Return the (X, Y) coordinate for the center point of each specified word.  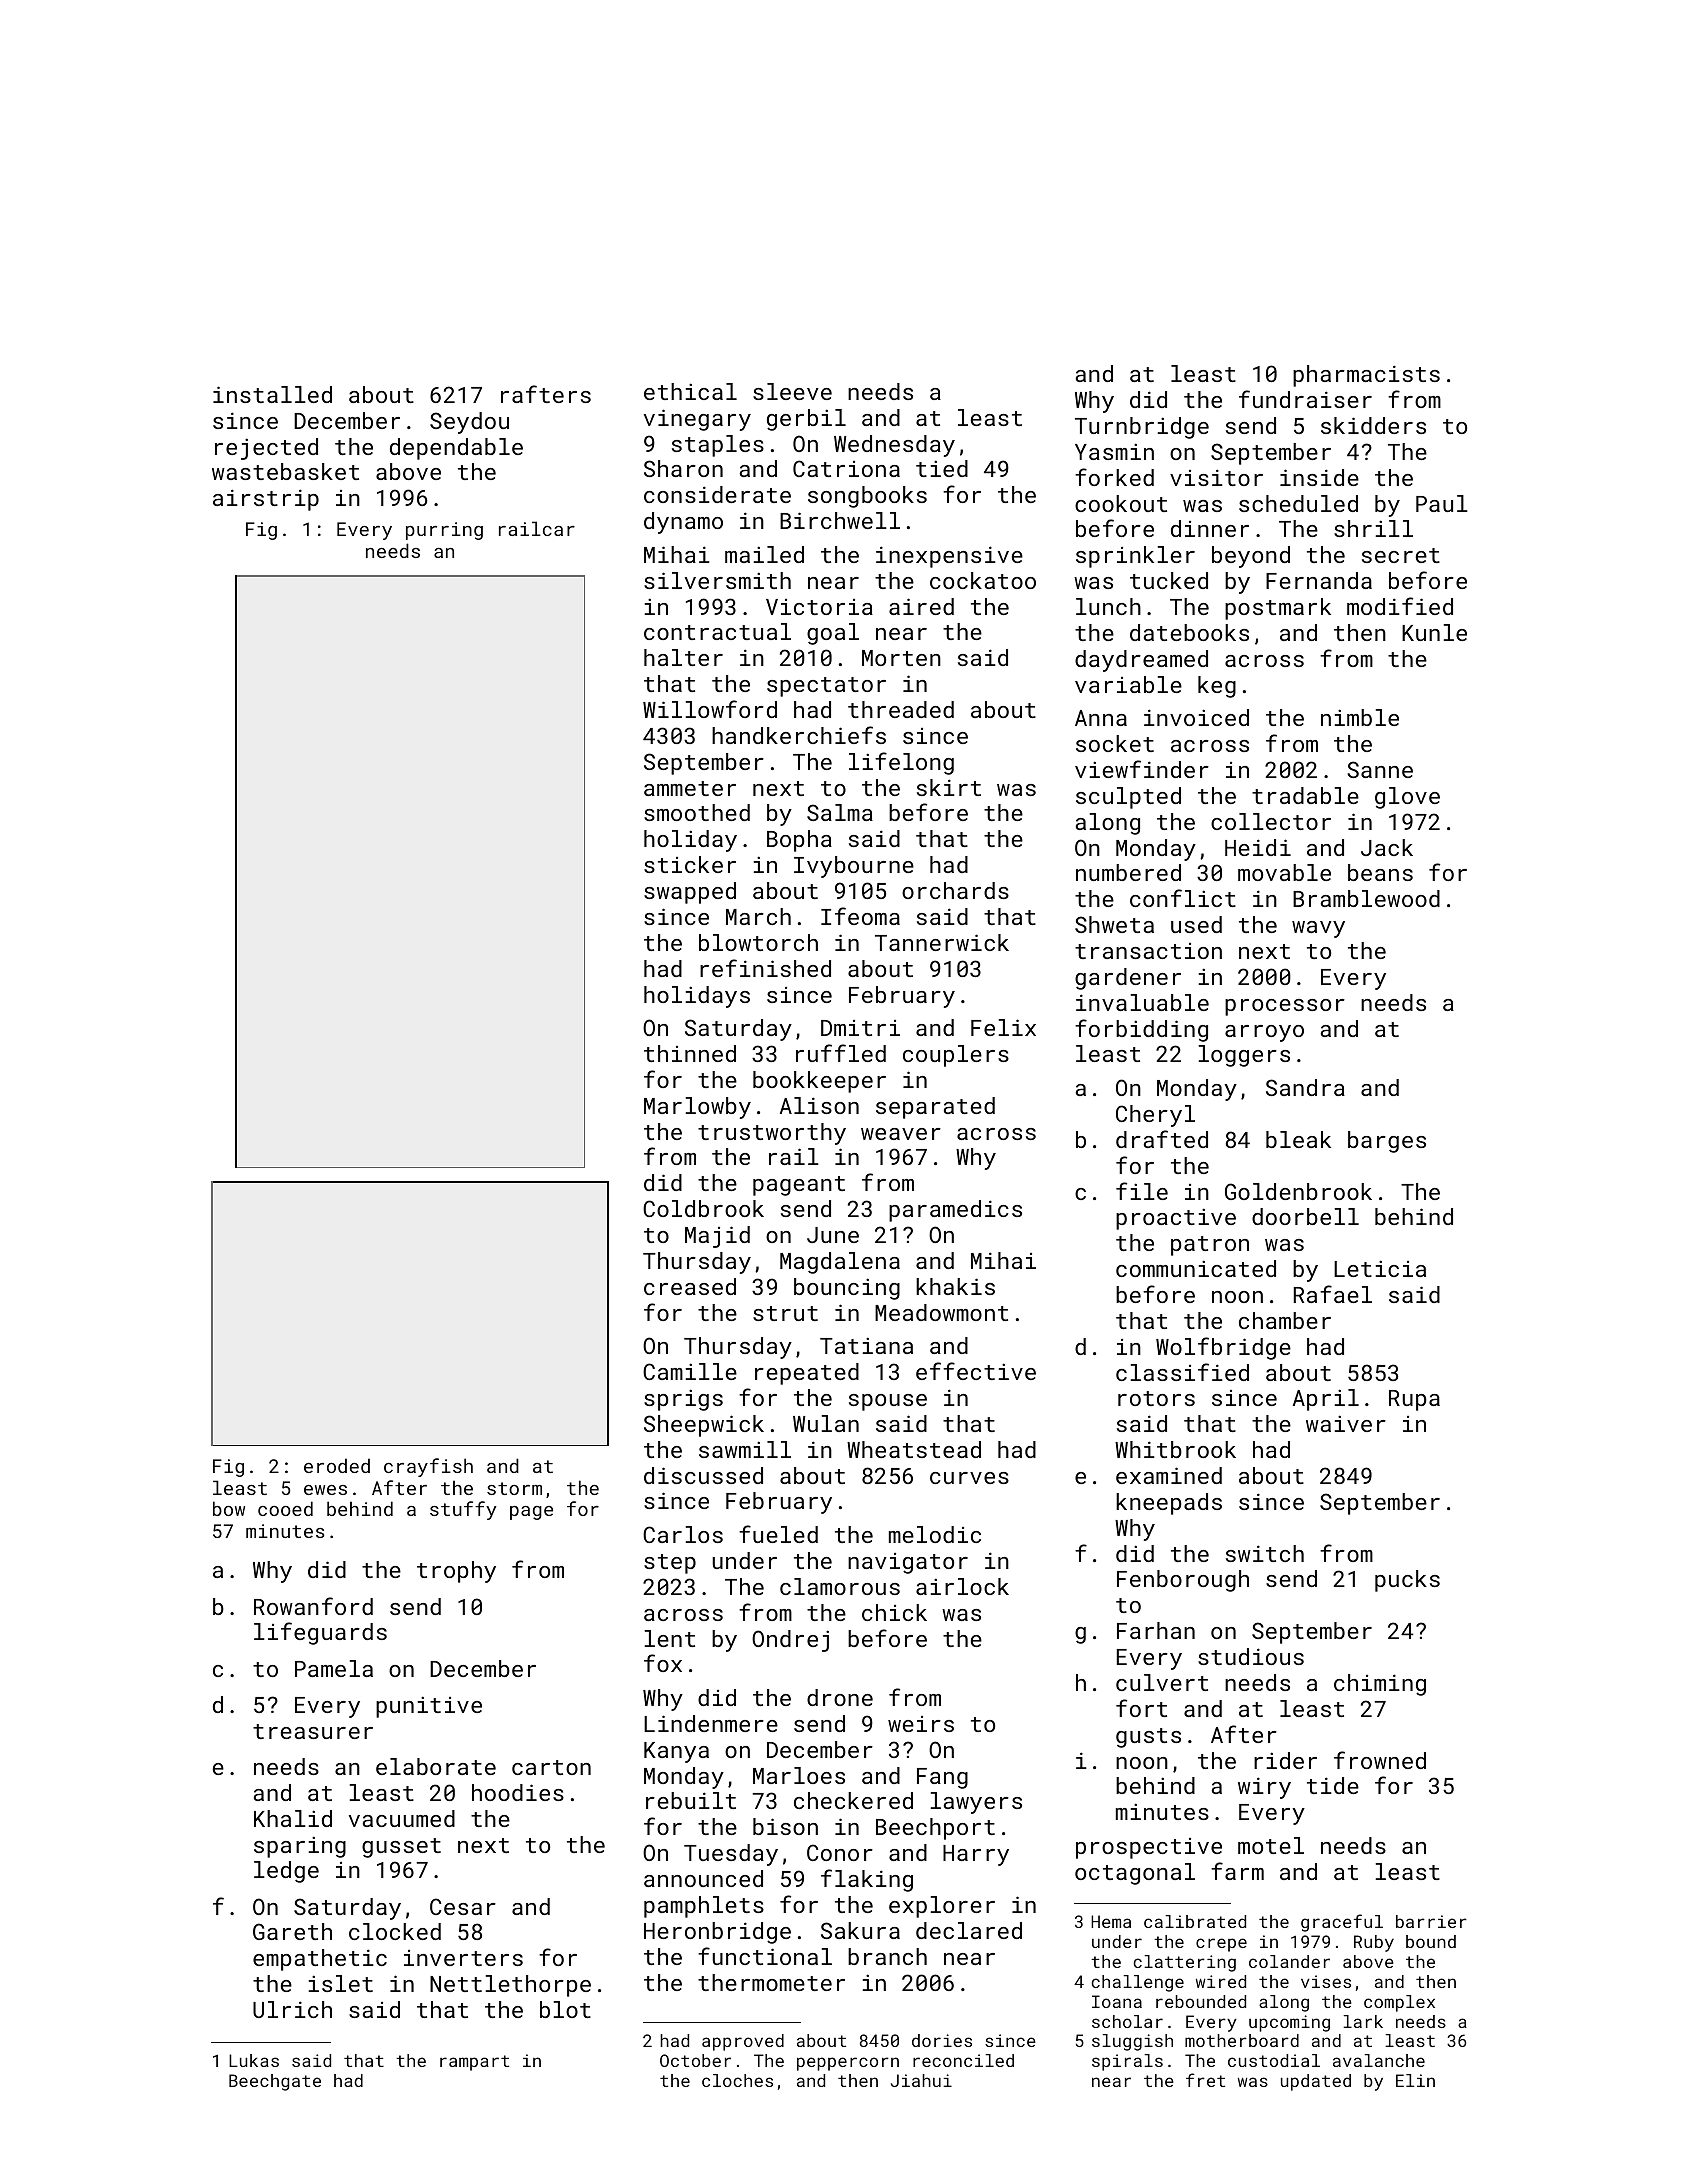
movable (1284, 872)
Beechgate (275, 2082)
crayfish (428, 1467)
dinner (1210, 528)
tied (942, 468)
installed (272, 394)
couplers (956, 1056)
